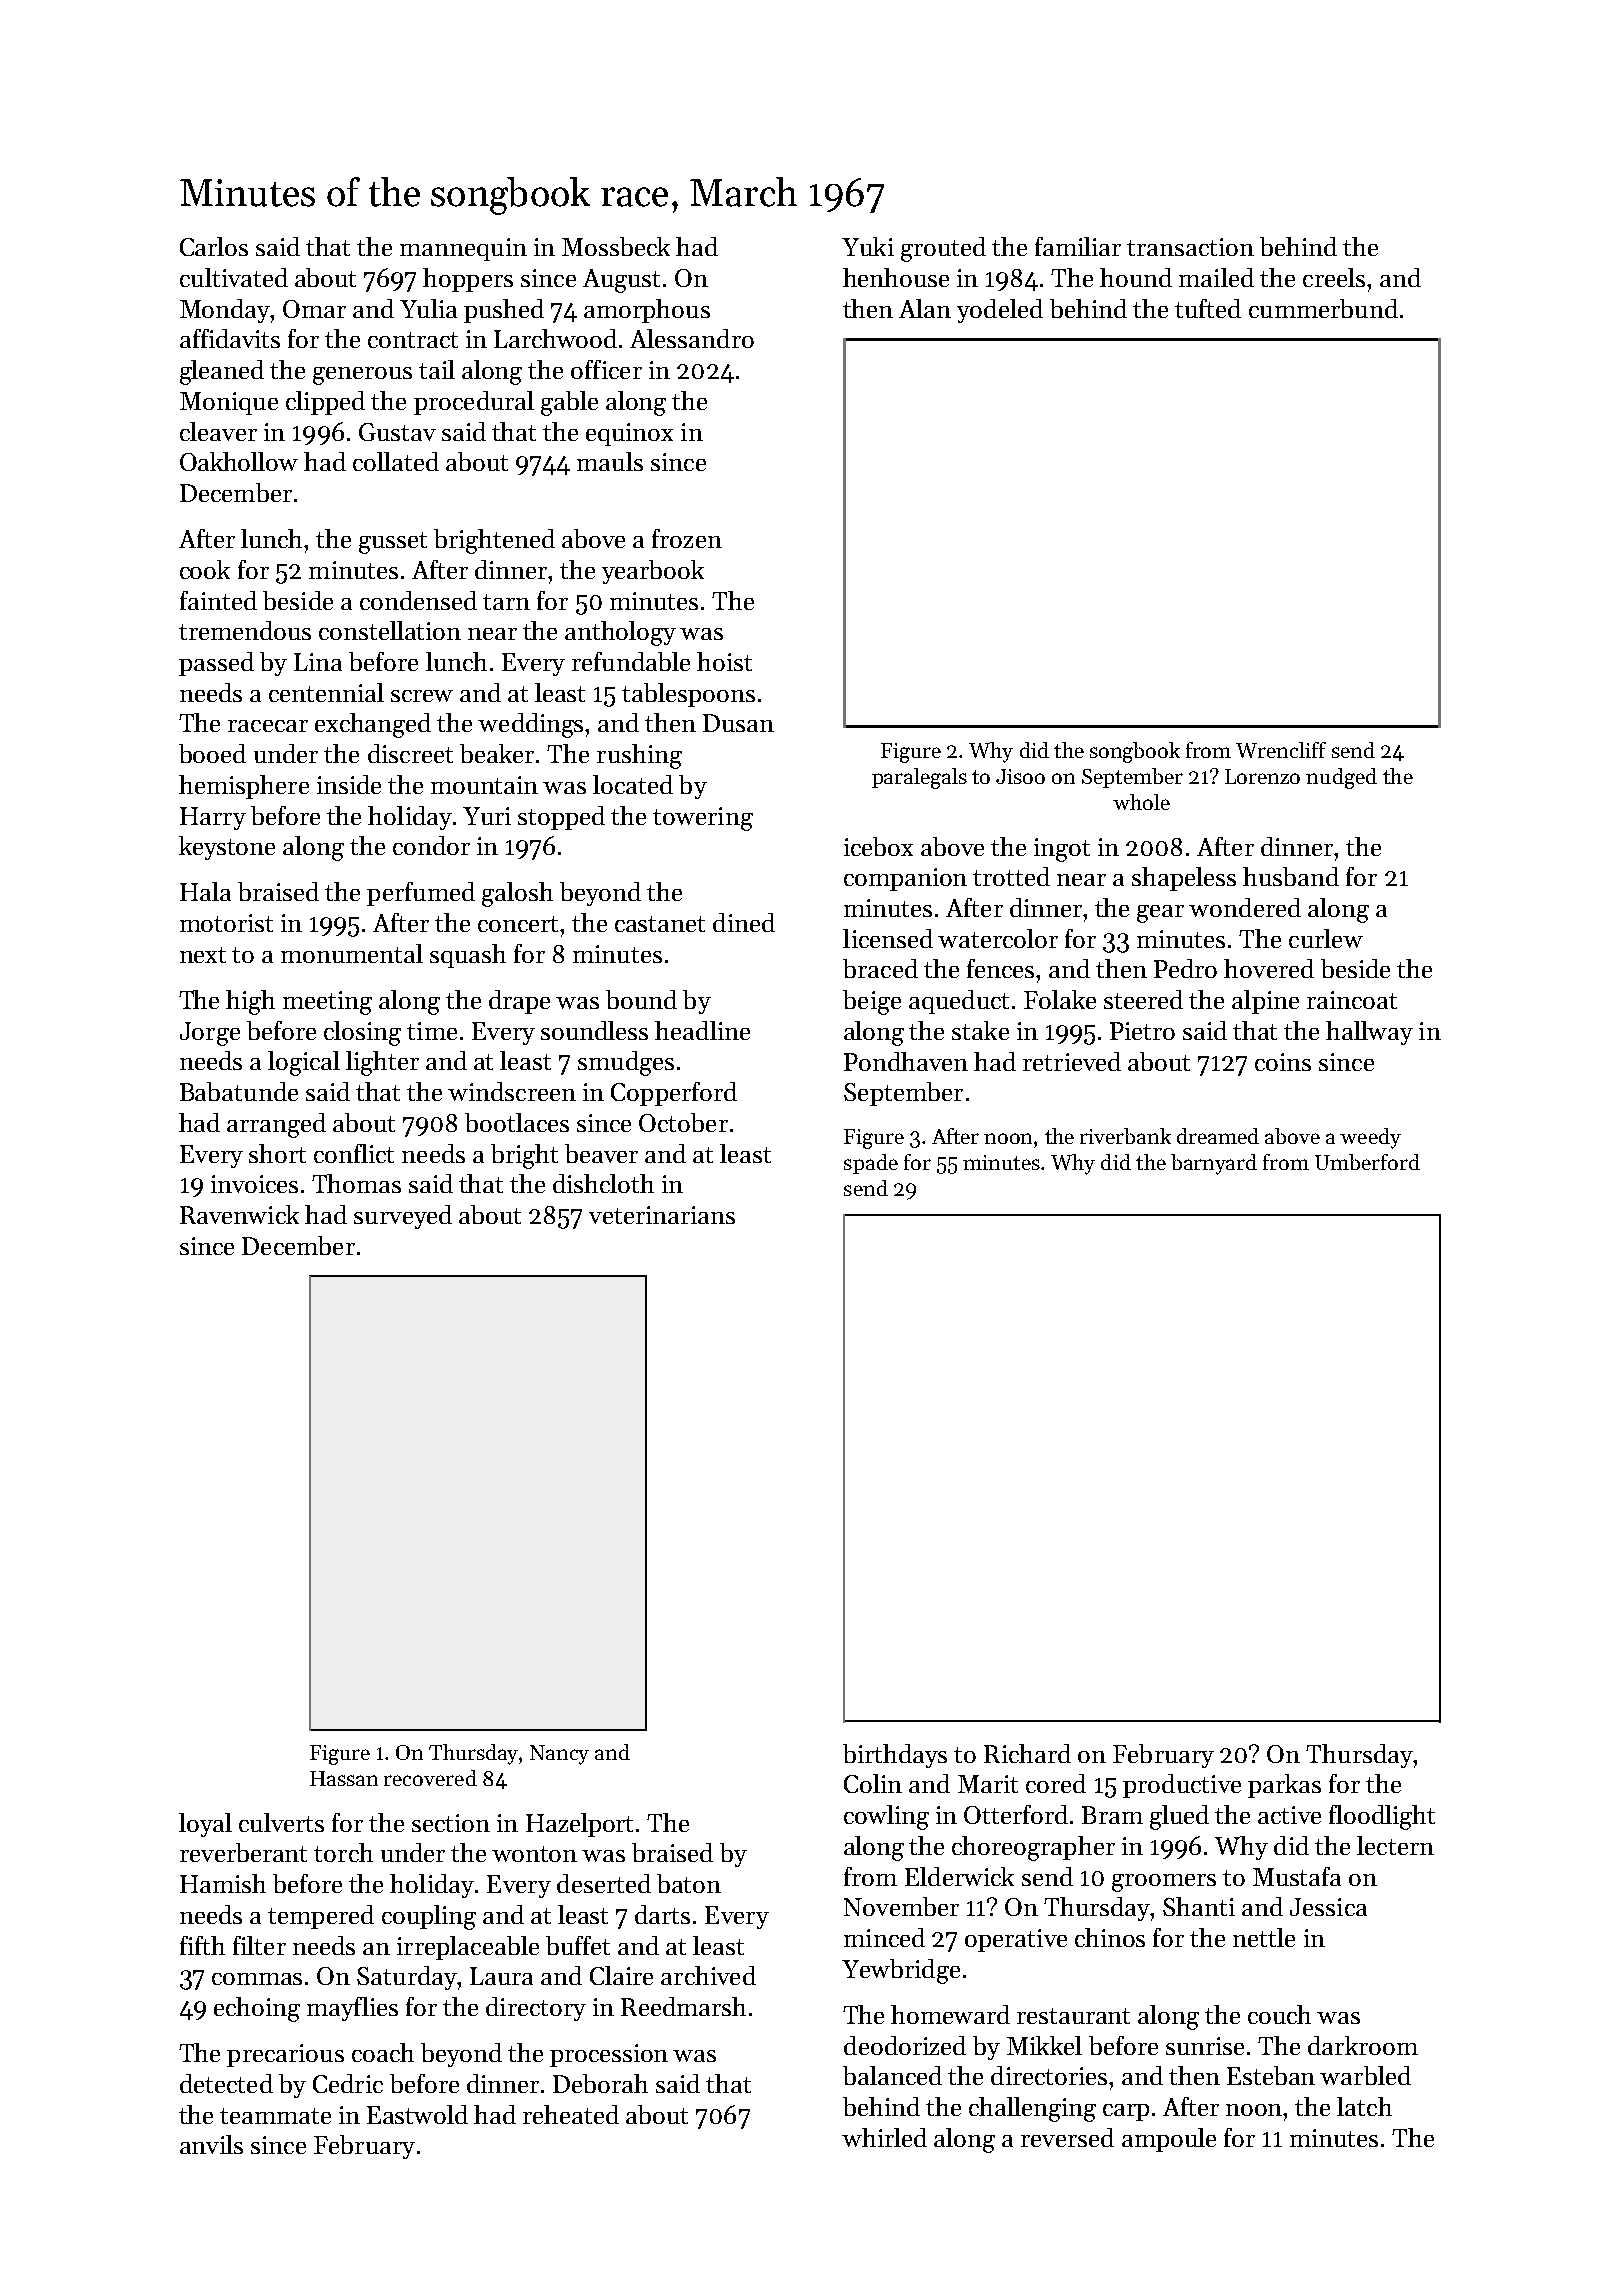 The width and height of the page is (1620, 2292). I want to click on Alessandro, so click(692, 338).
